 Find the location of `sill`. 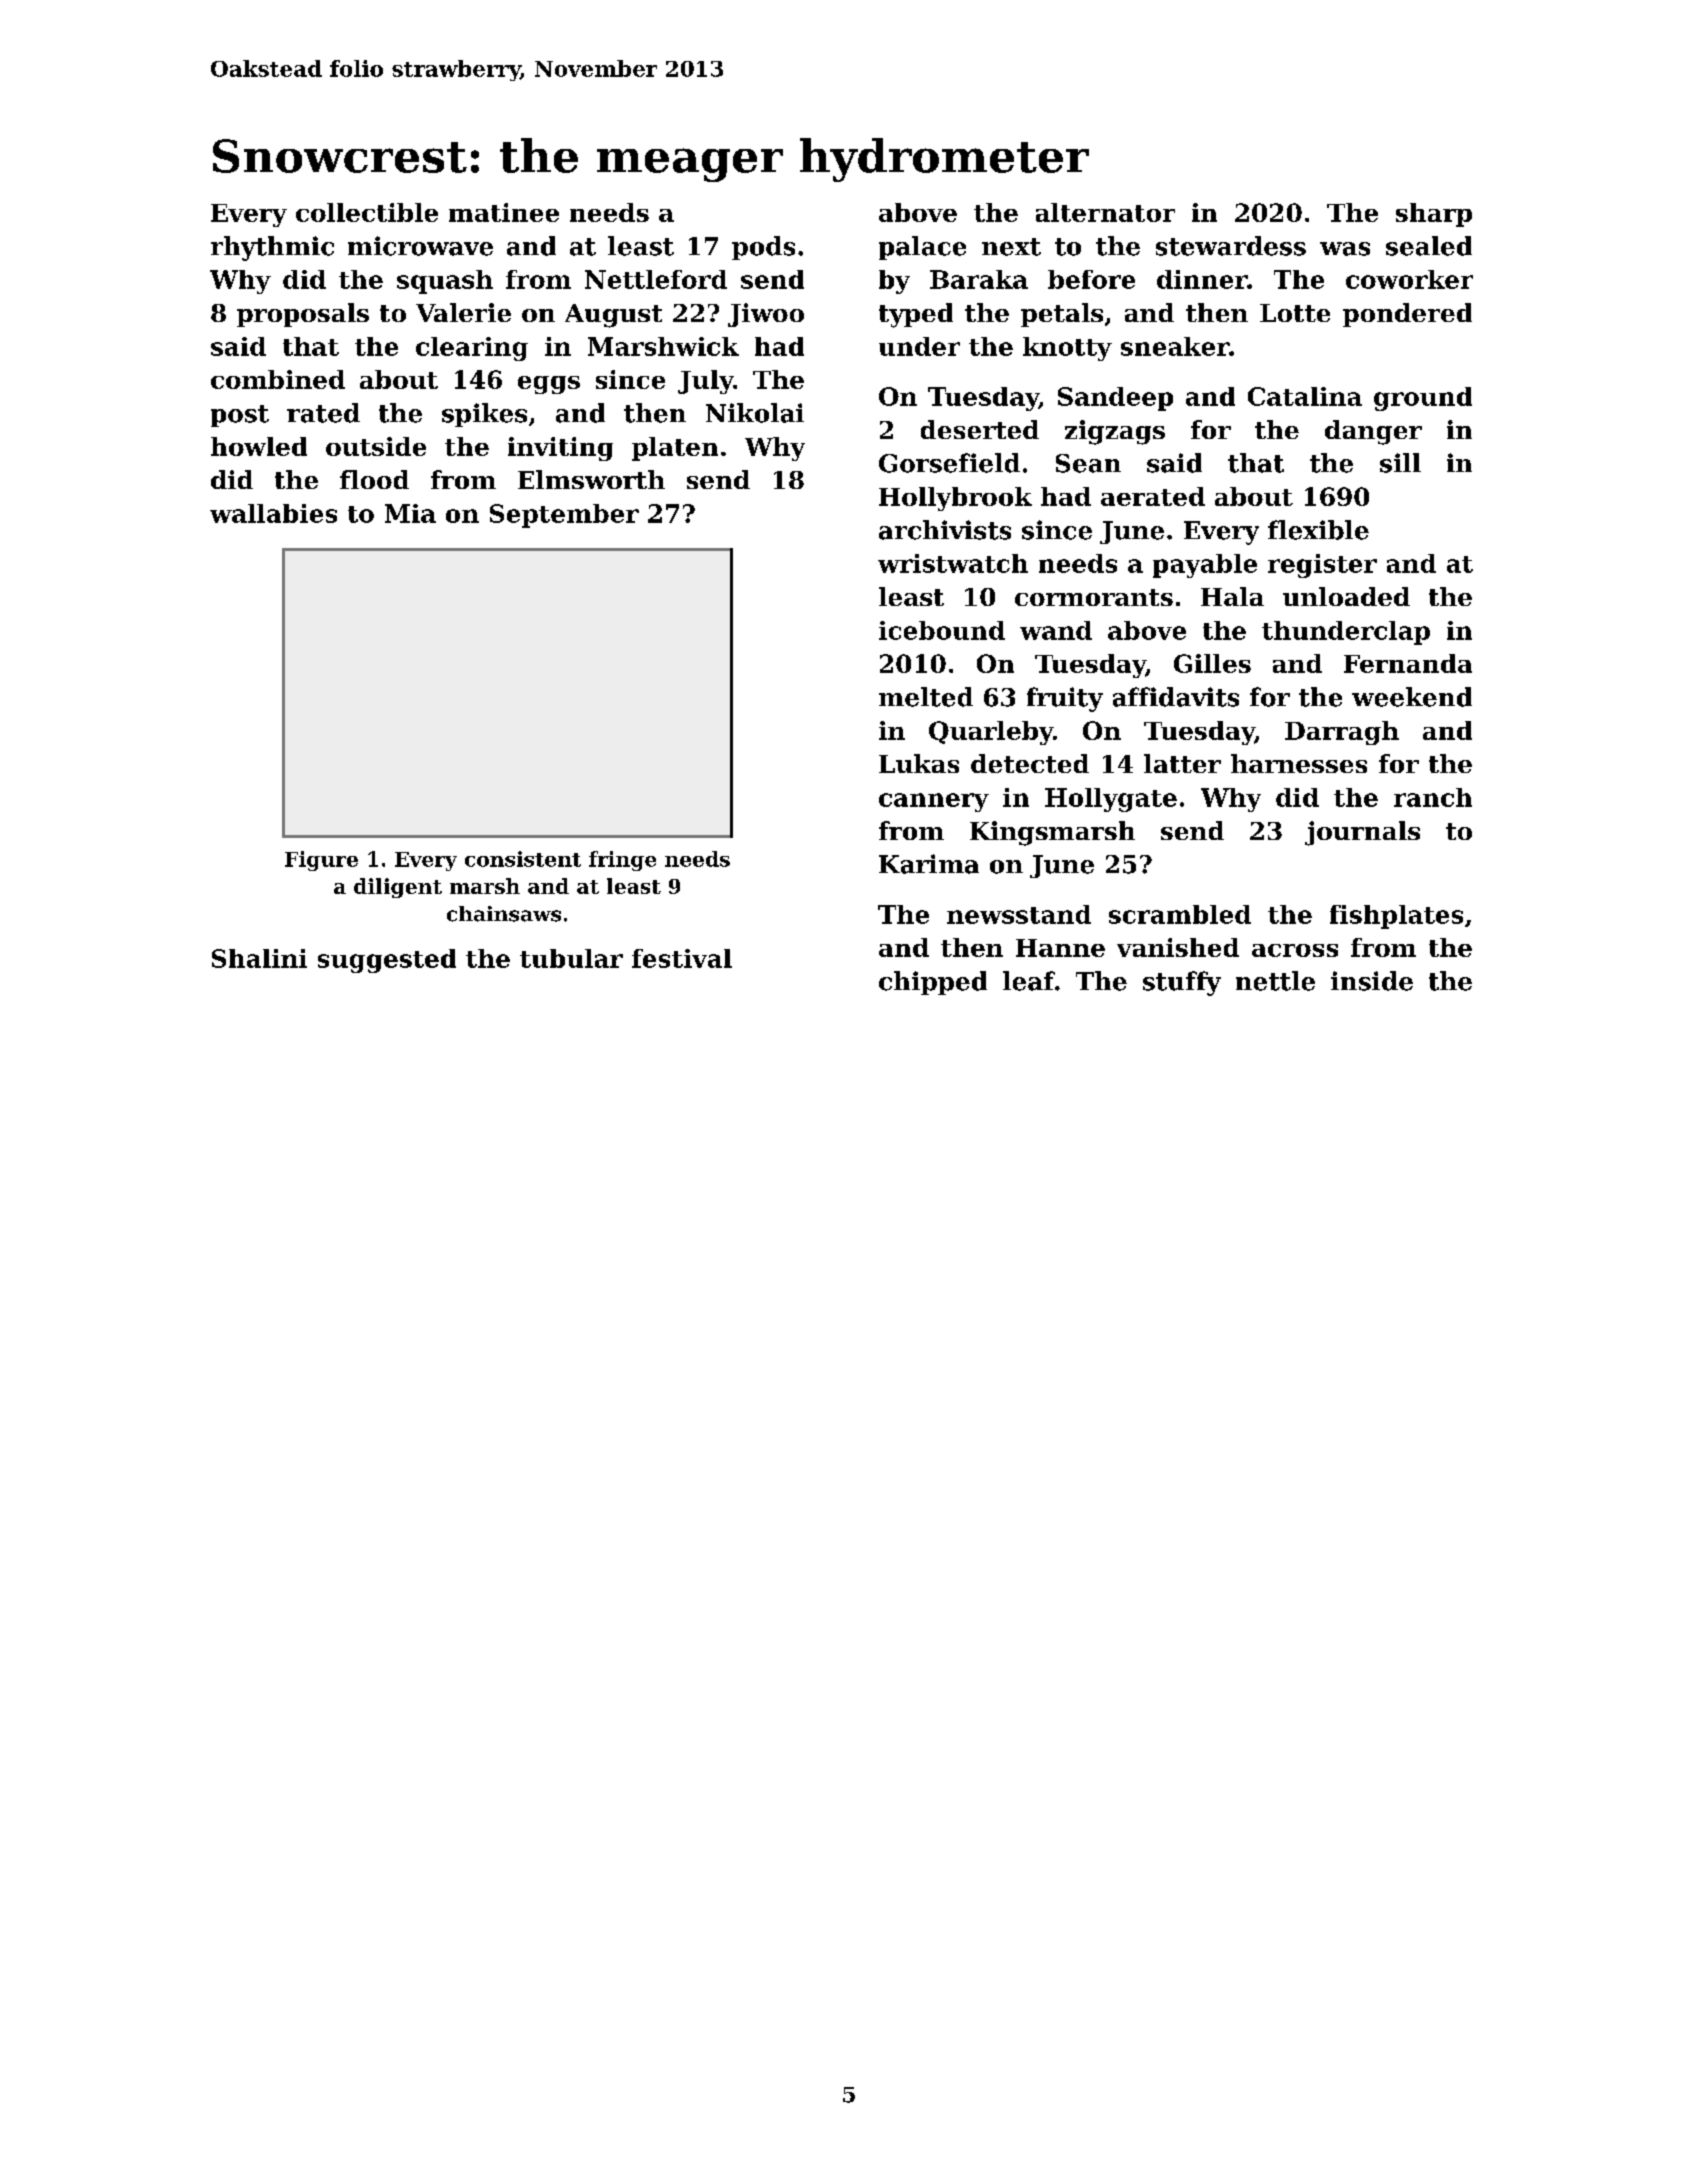

sill is located at coordinates (1400, 463).
